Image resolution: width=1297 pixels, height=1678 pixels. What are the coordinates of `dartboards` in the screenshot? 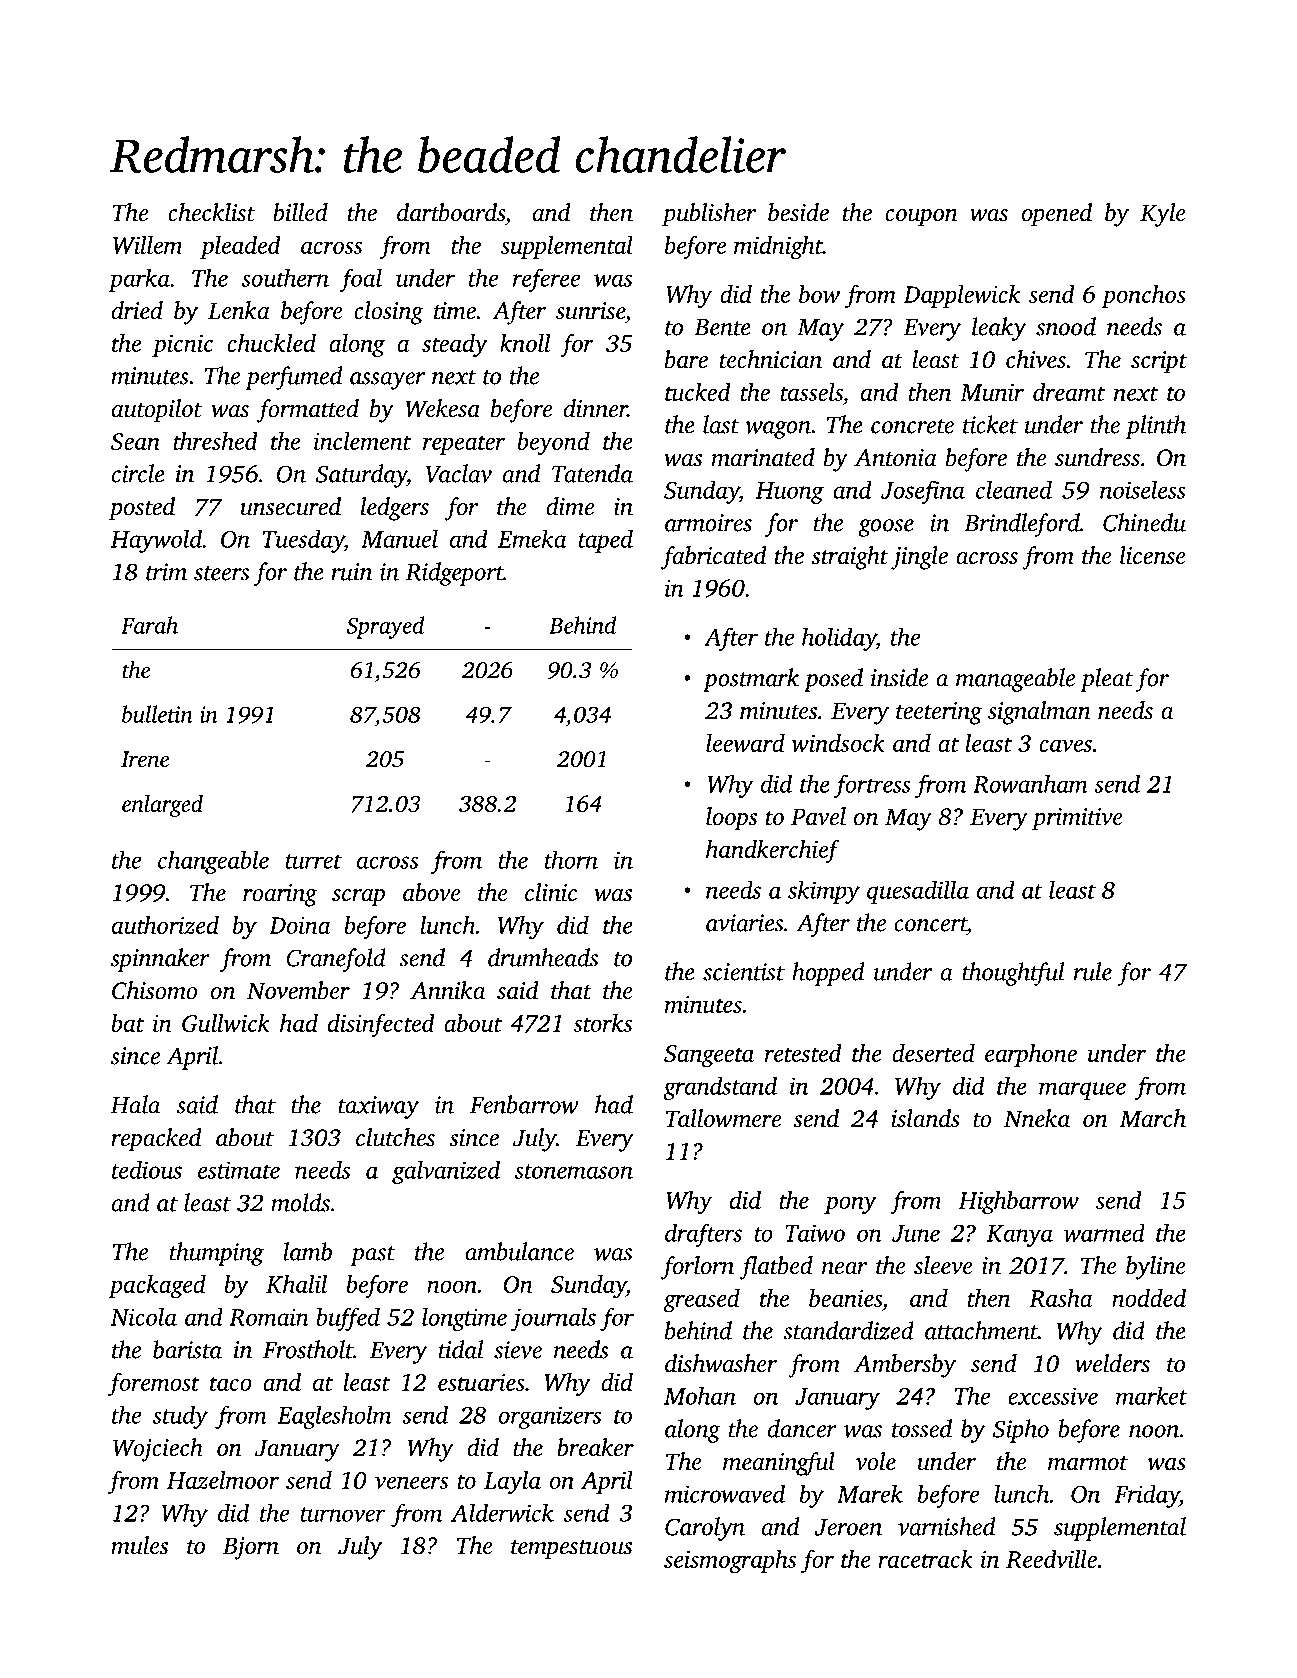 It's located at (451, 212).
